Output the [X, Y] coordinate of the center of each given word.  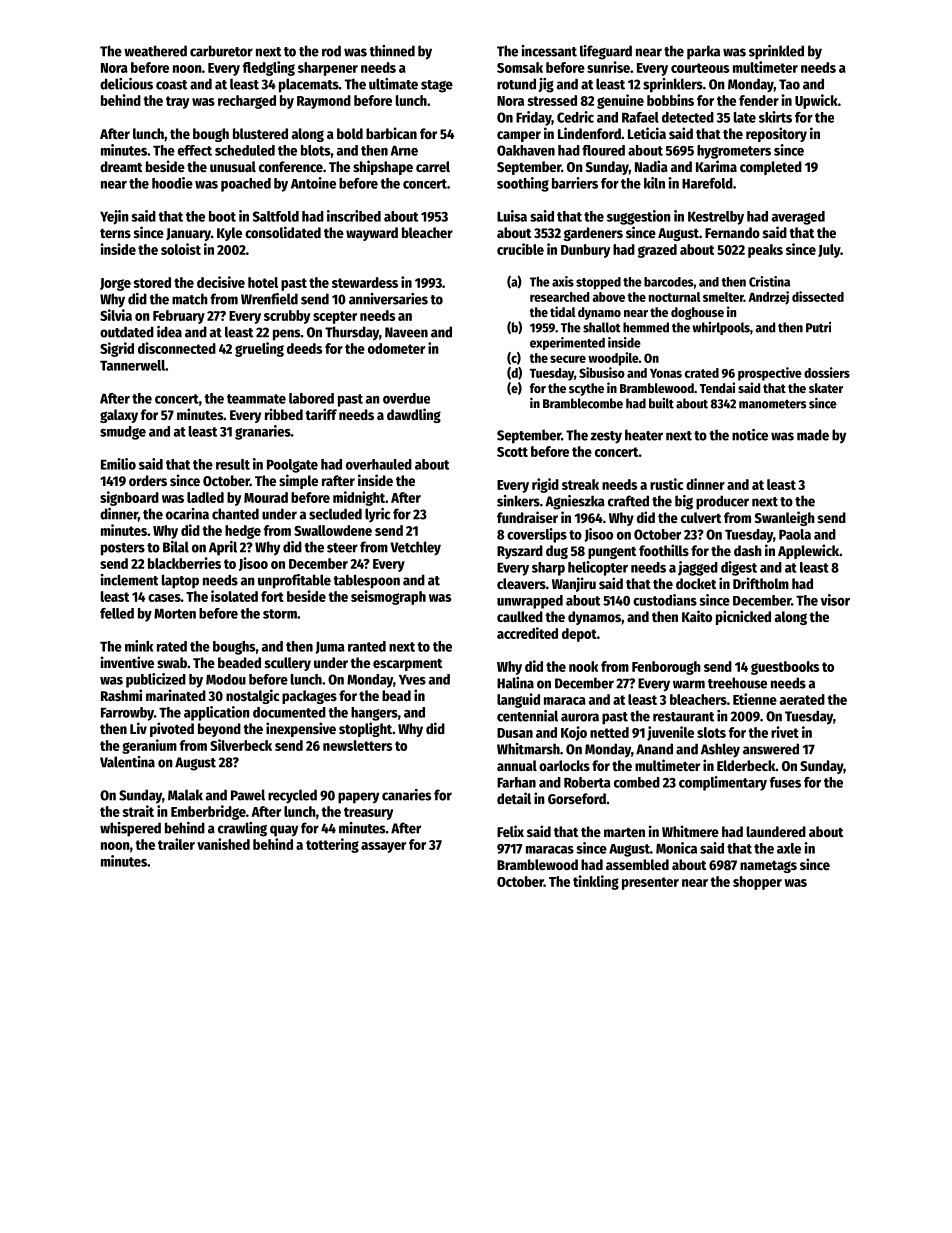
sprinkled [776, 52]
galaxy [119, 416]
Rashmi [121, 695]
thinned [392, 51]
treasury [368, 813]
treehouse [737, 683]
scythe [586, 389]
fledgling [269, 68]
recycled [292, 796]
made [813, 435]
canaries [406, 795]
